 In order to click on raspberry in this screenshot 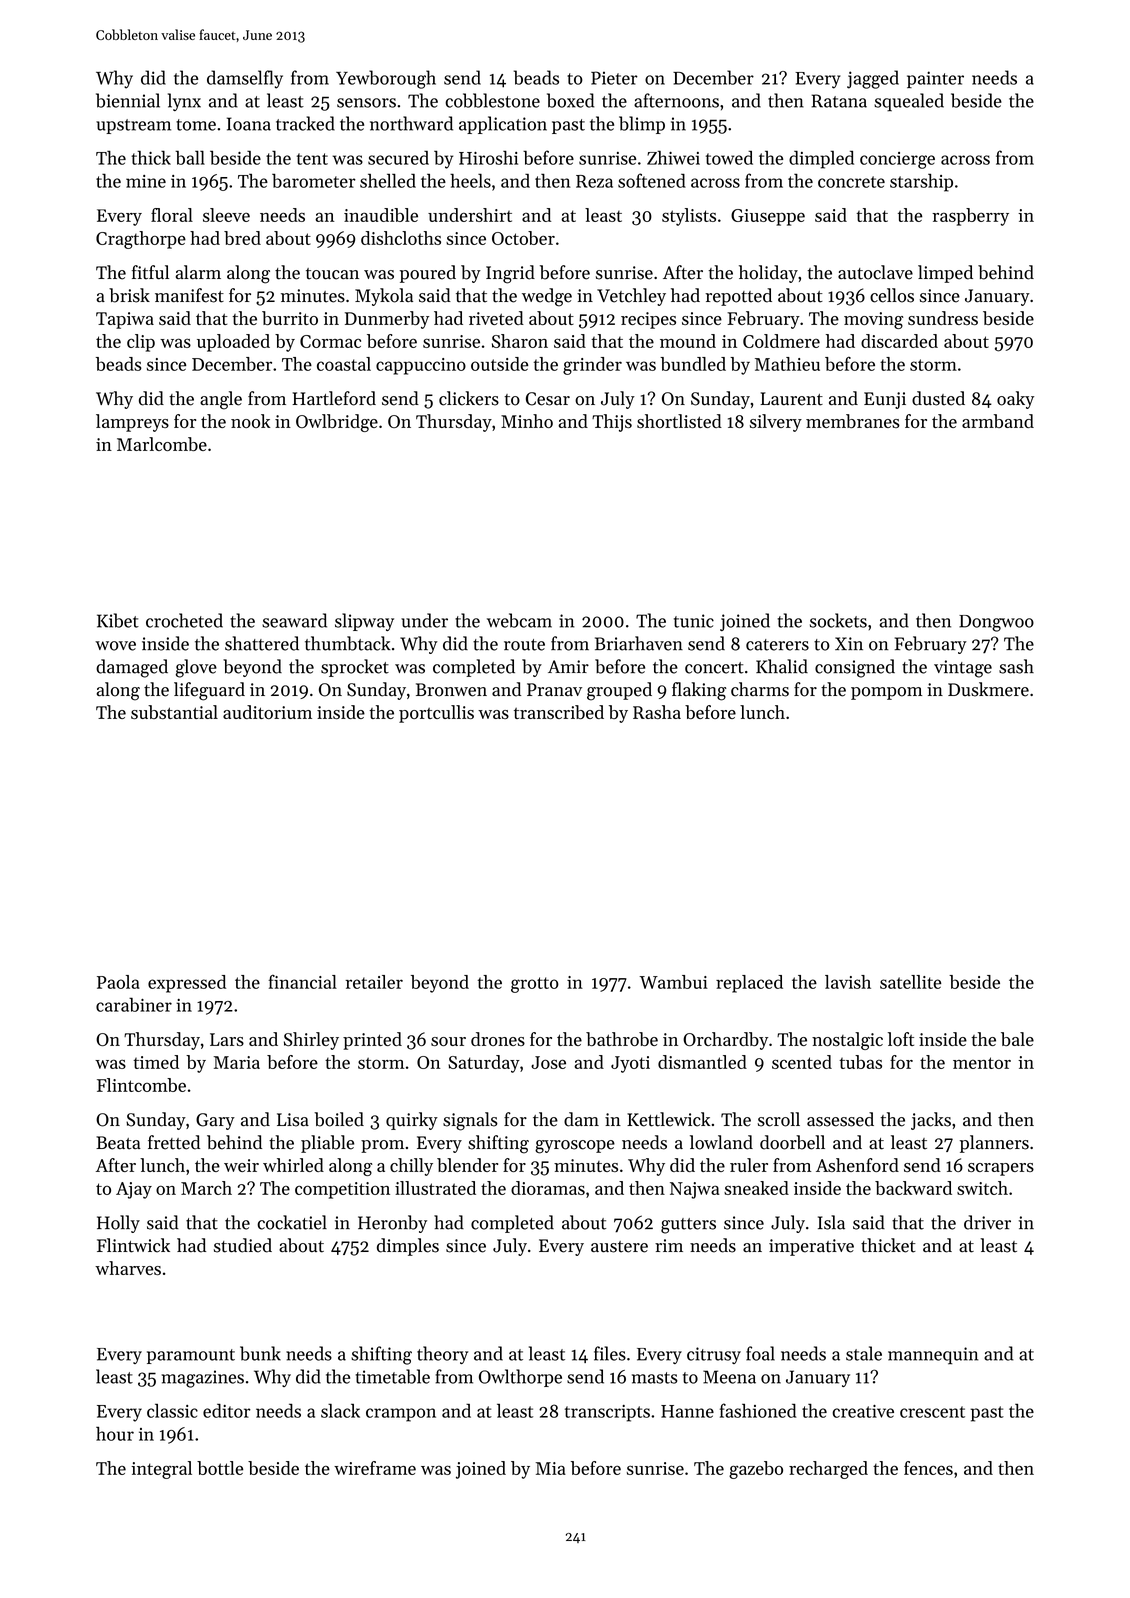, I will do `click(970, 217)`.
